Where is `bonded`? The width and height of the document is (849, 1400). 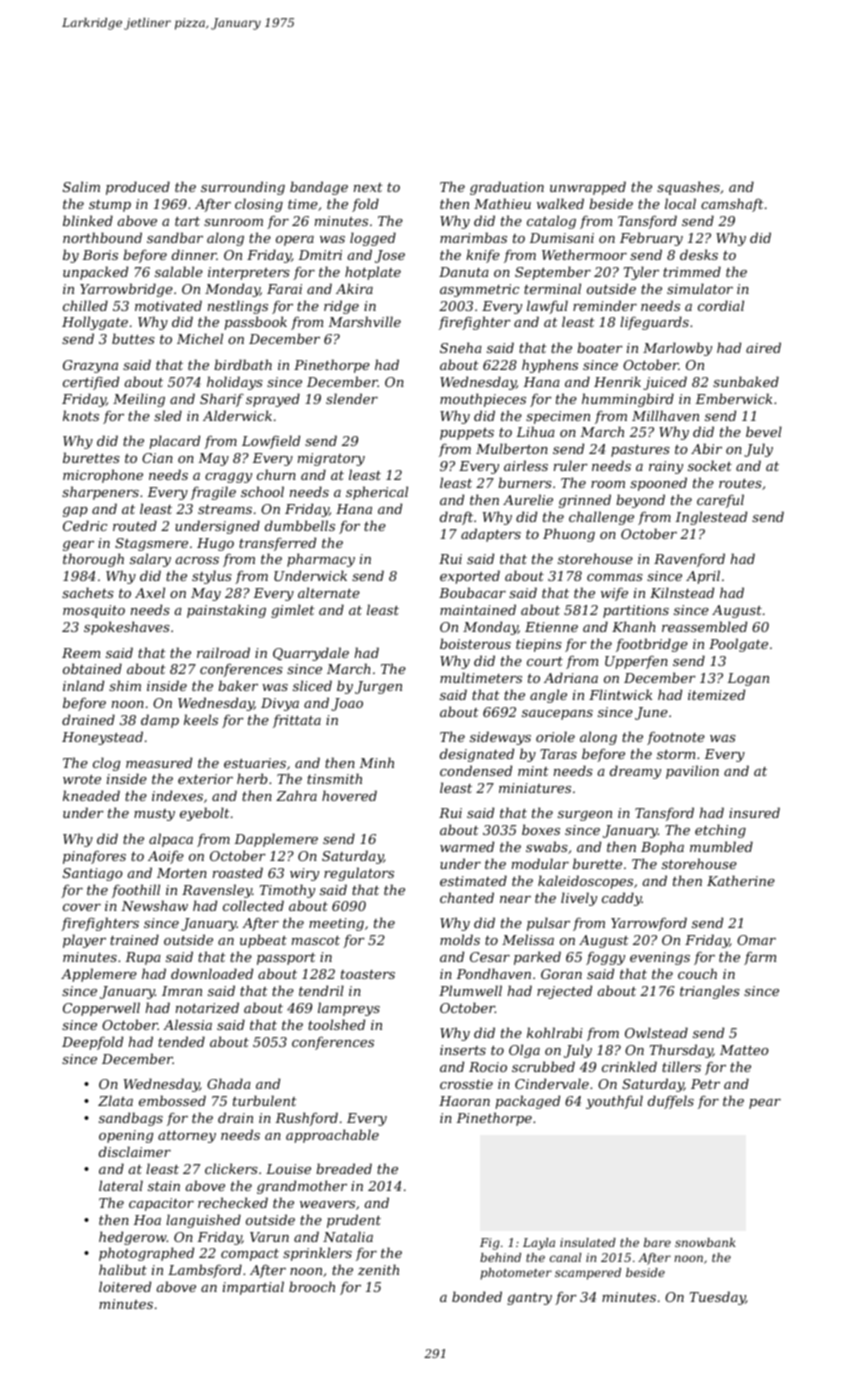
bonded is located at coordinates (477, 1296).
